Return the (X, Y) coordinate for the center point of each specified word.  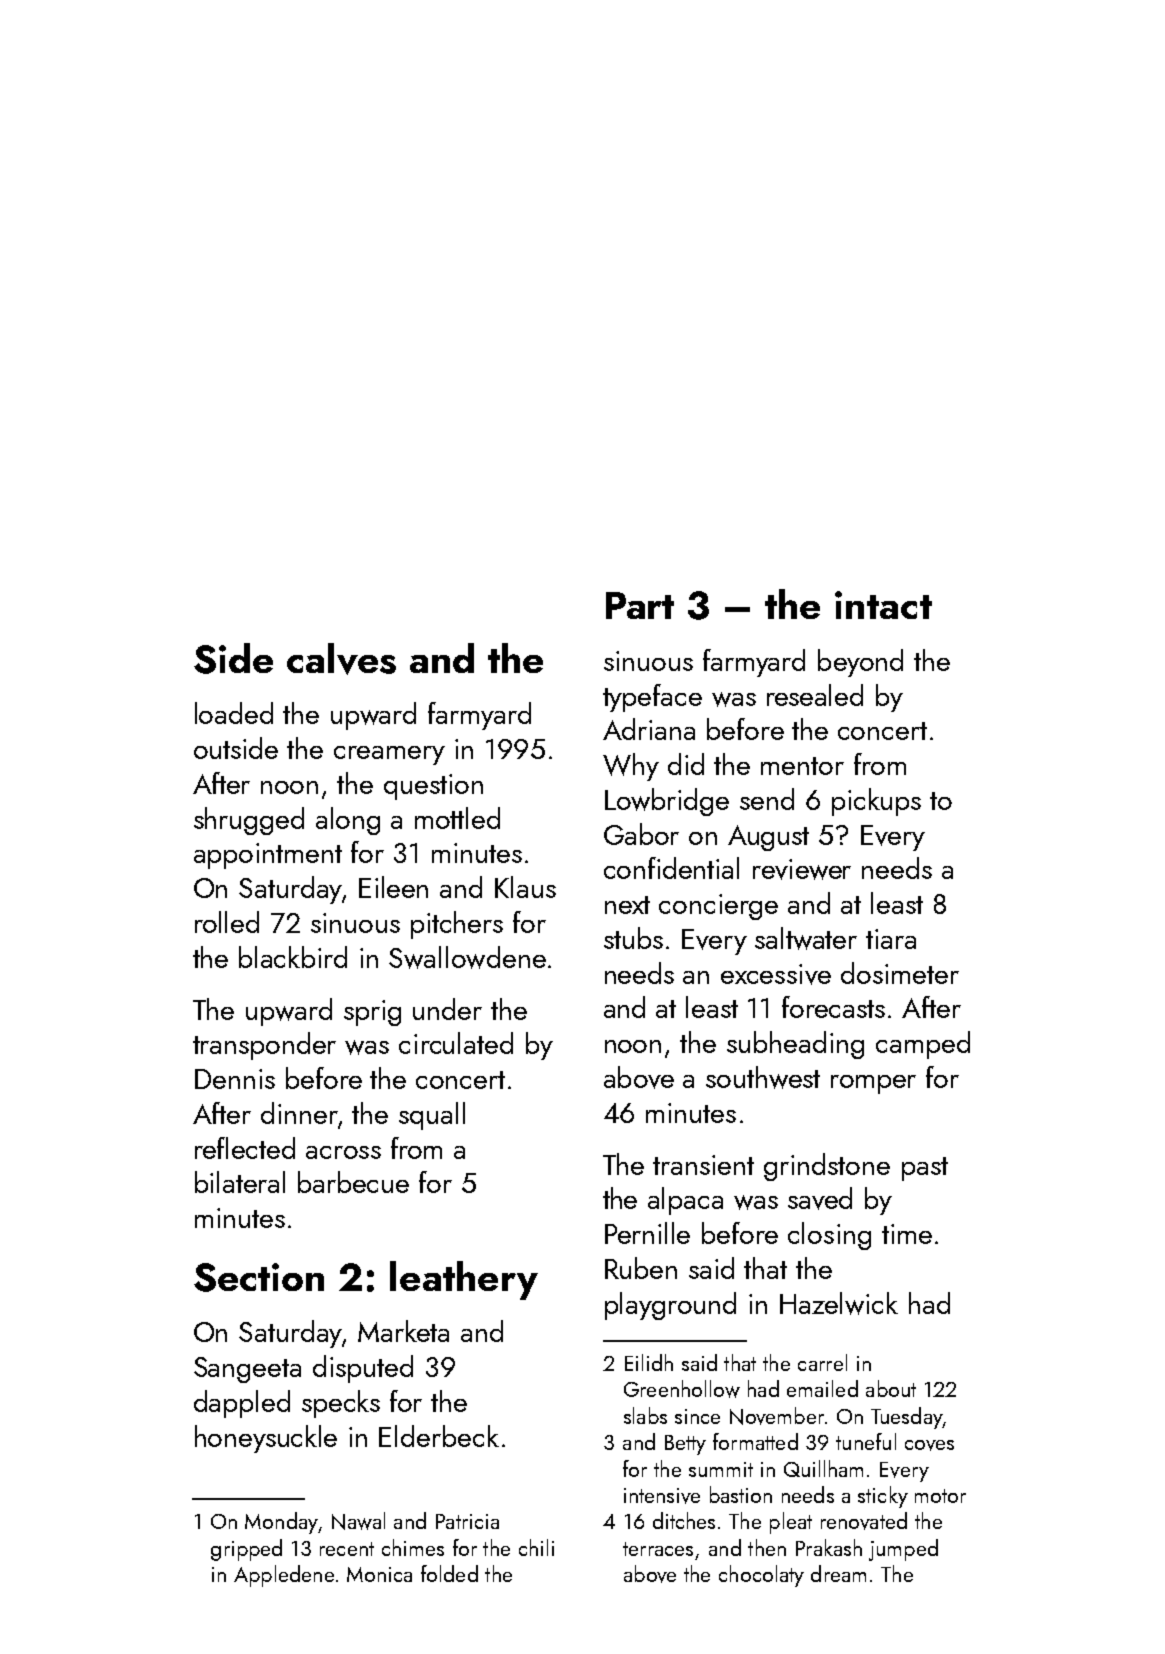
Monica (379, 1574)
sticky (883, 1497)
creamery (389, 755)
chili (536, 1547)
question (433, 787)
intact (883, 605)
